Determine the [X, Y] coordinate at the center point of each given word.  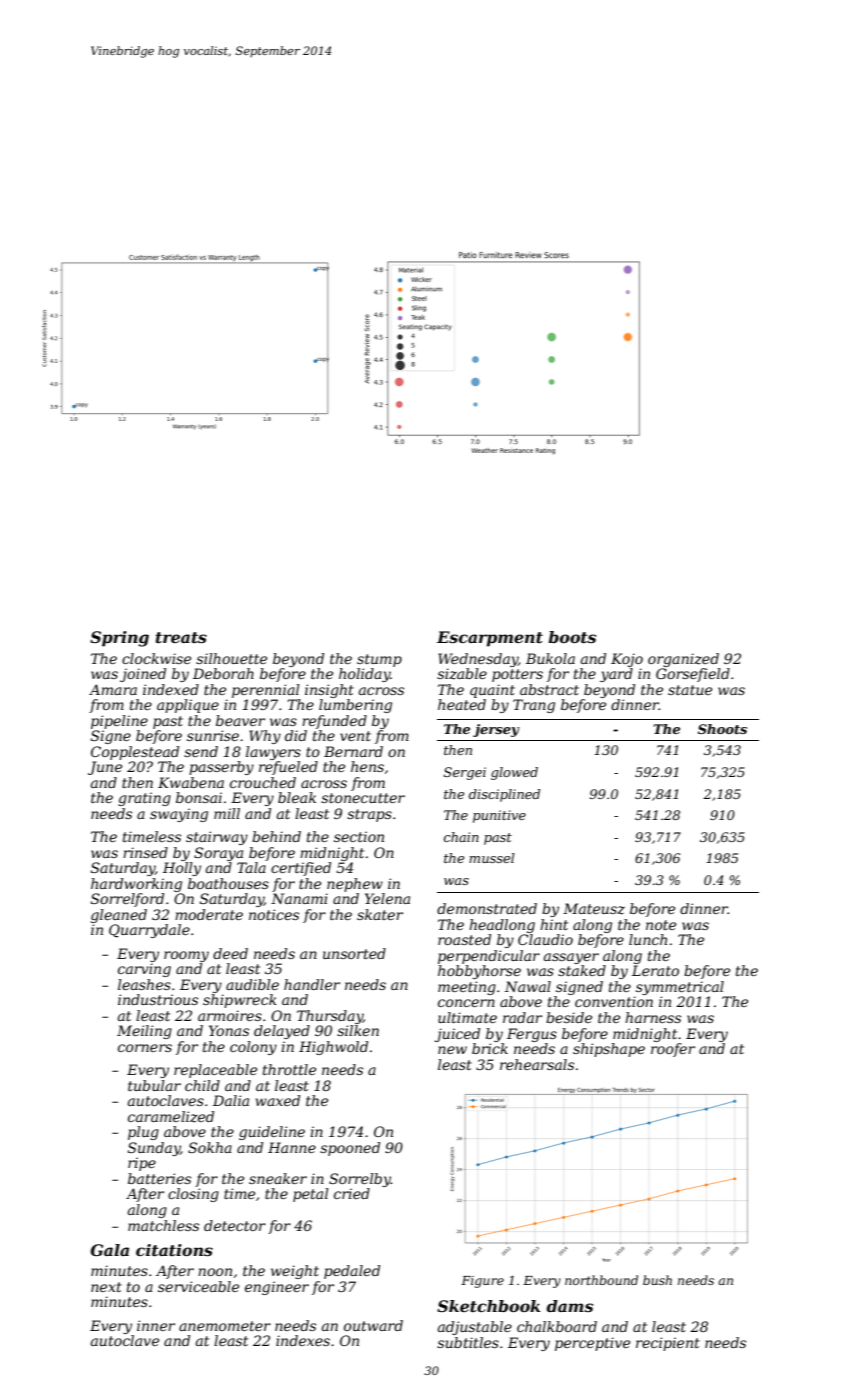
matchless [163, 1225]
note [661, 925]
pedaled [352, 1272]
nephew [355, 885]
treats [181, 637]
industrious [158, 999]
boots [572, 637]
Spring [119, 639]
